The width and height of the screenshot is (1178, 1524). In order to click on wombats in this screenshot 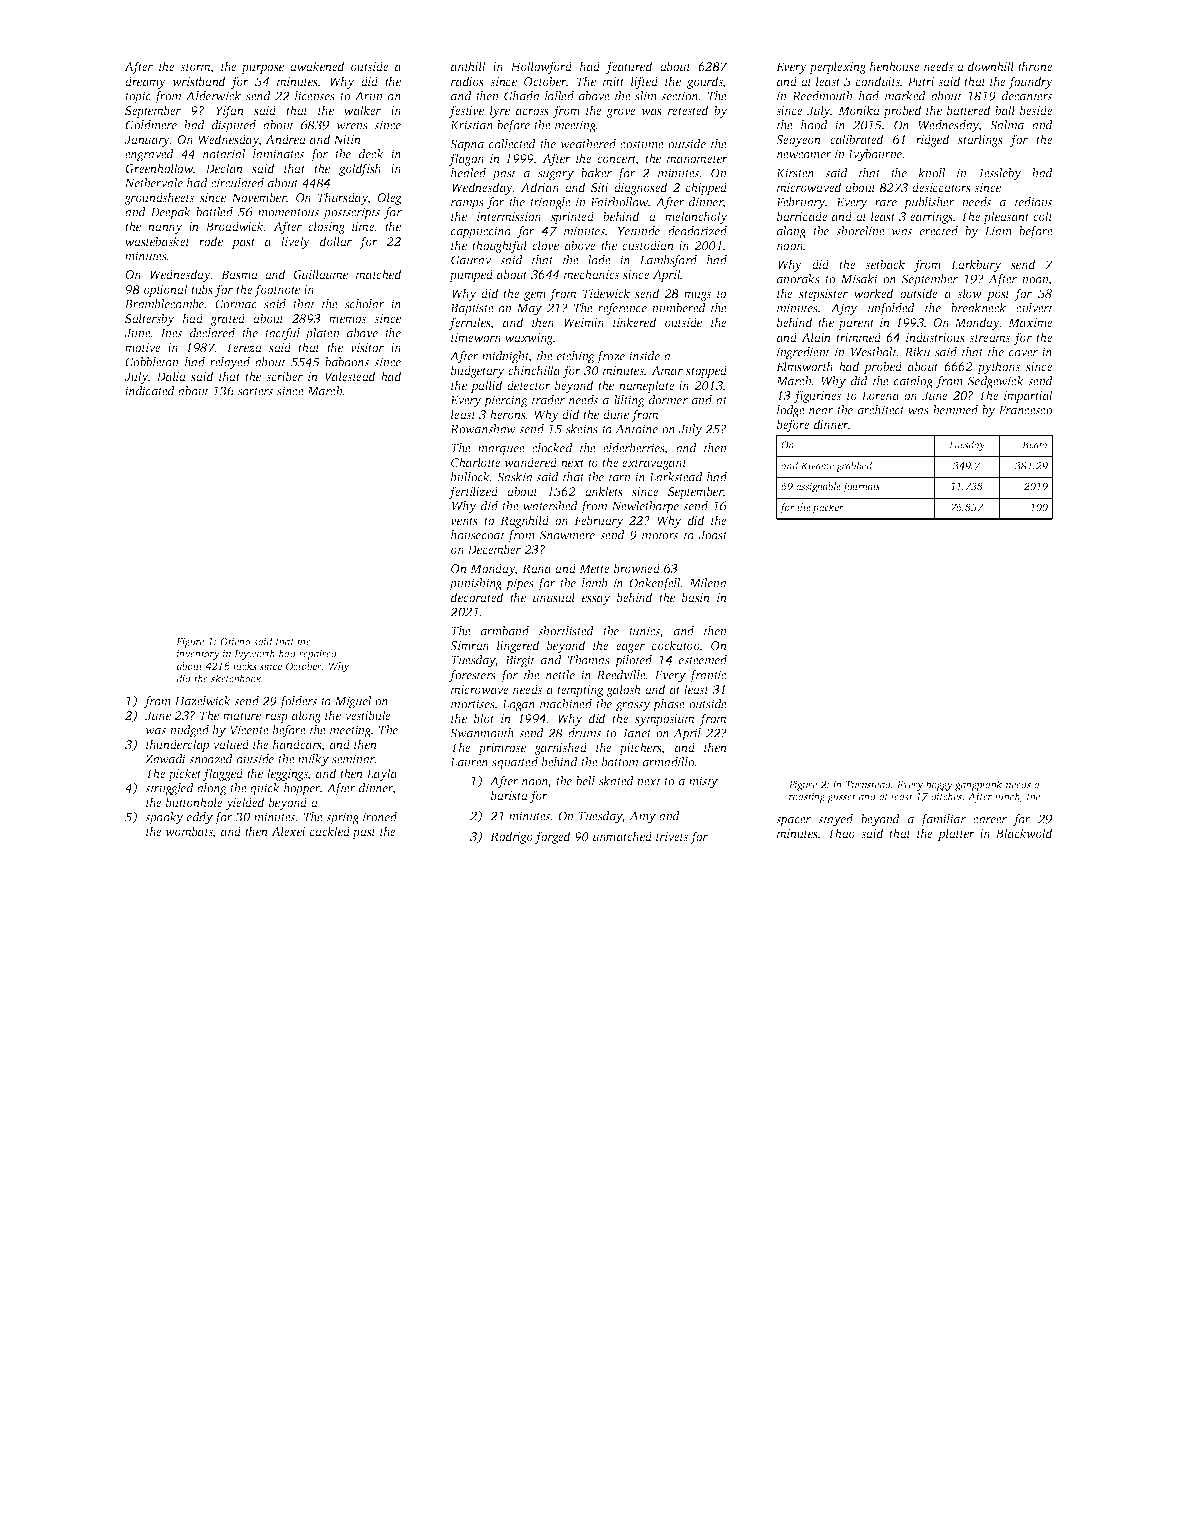, I will do `click(189, 832)`.
